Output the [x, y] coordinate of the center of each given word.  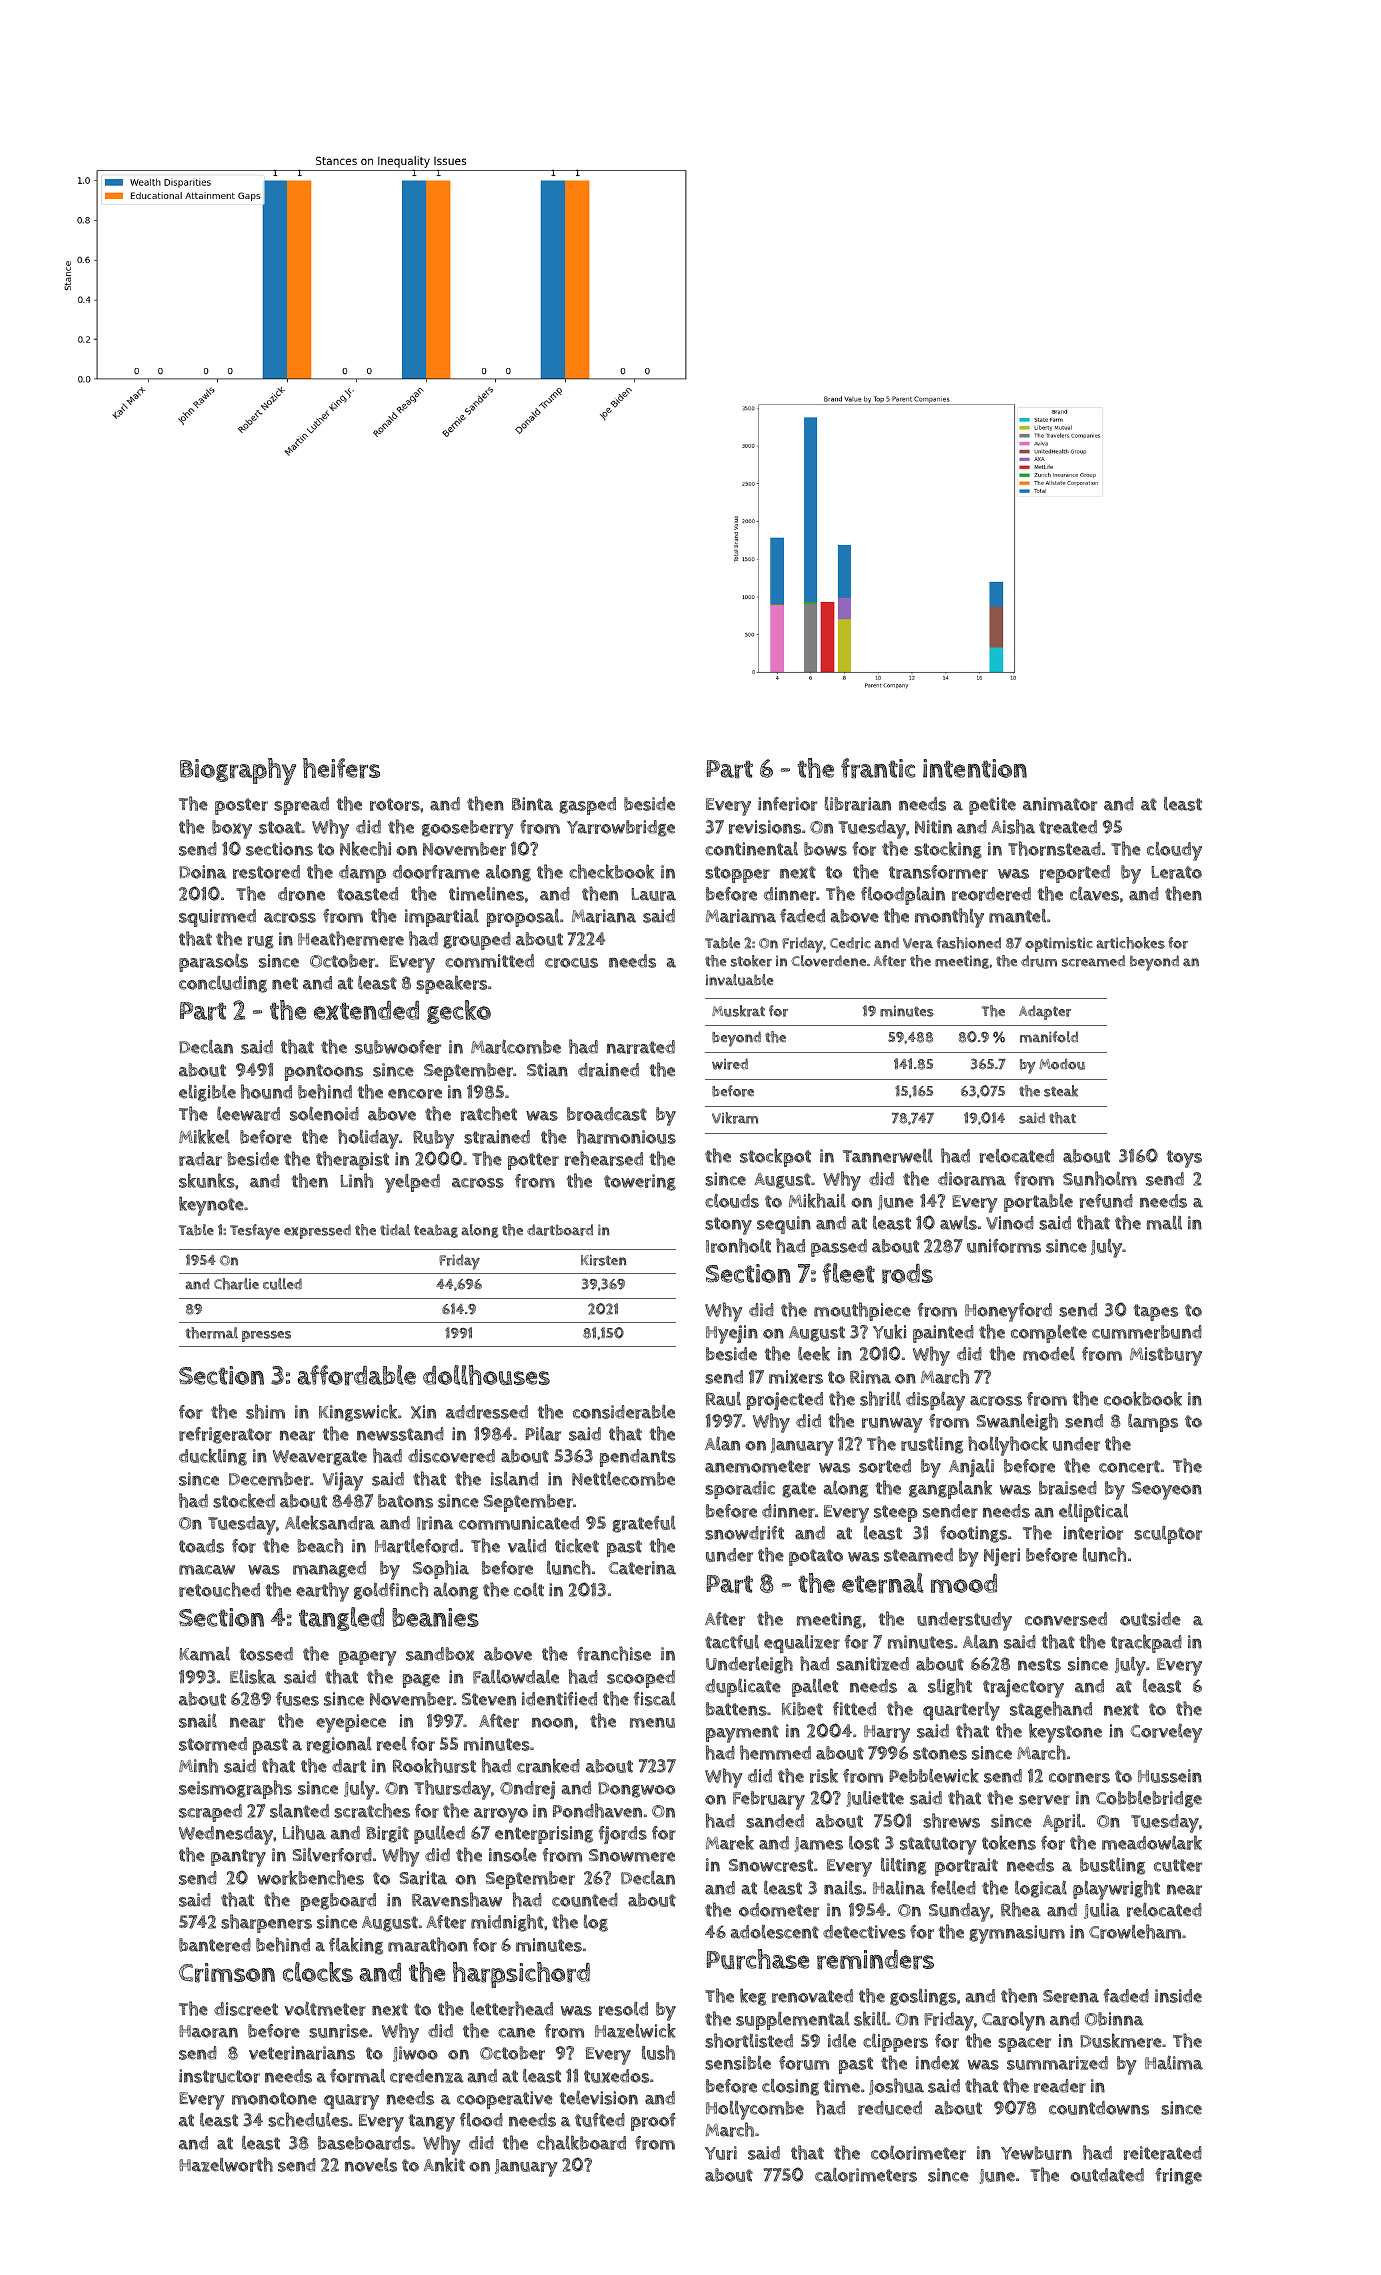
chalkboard [581, 2142]
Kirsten [603, 1260]
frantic [878, 768]
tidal [395, 1230]
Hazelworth [226, 2164]
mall [1164, 1223]
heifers [341, 768]
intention [975, 768]
